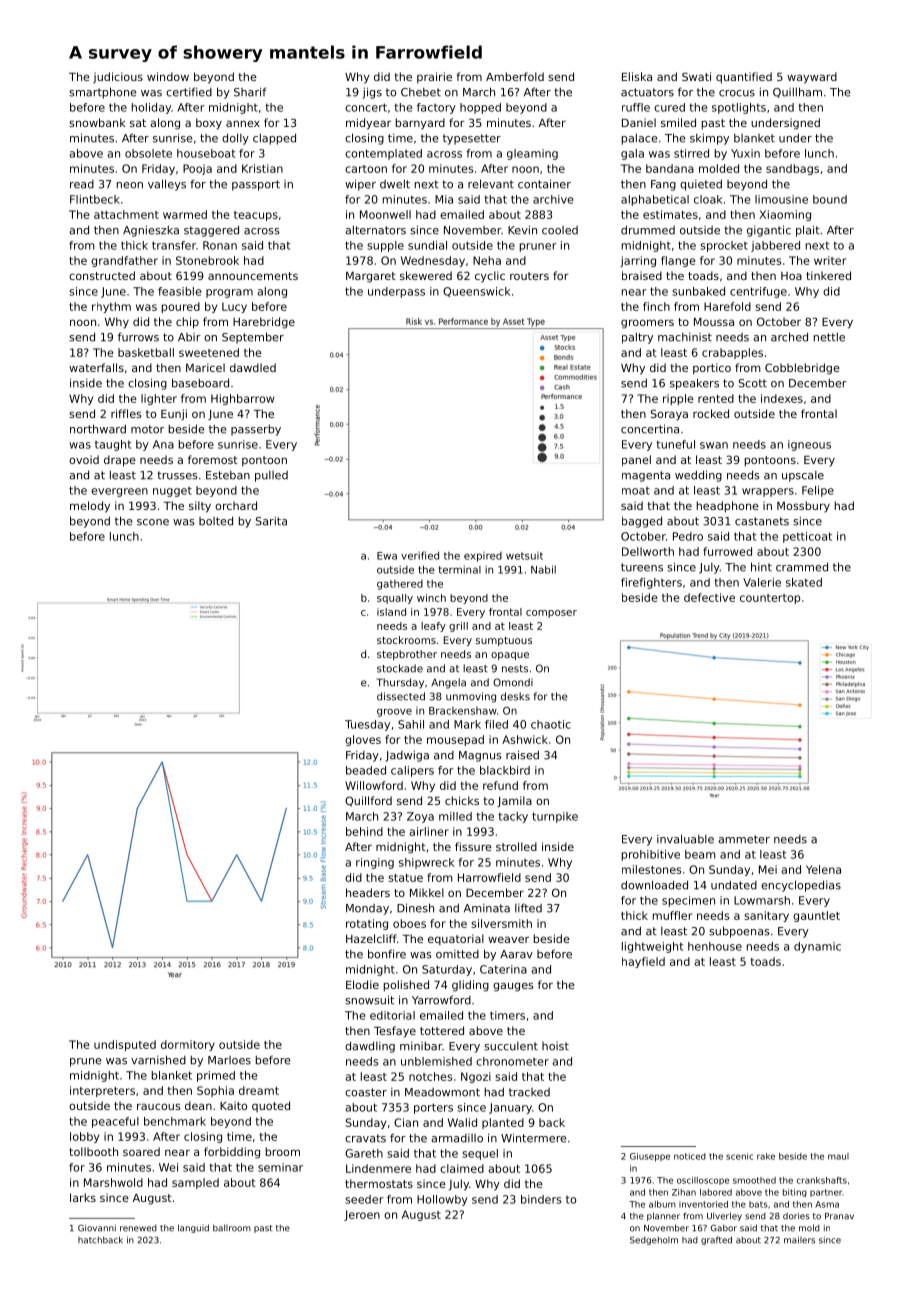 The width and height of the screenshot is (924, 1308). I want to click on dissected, so click(401, 696).
